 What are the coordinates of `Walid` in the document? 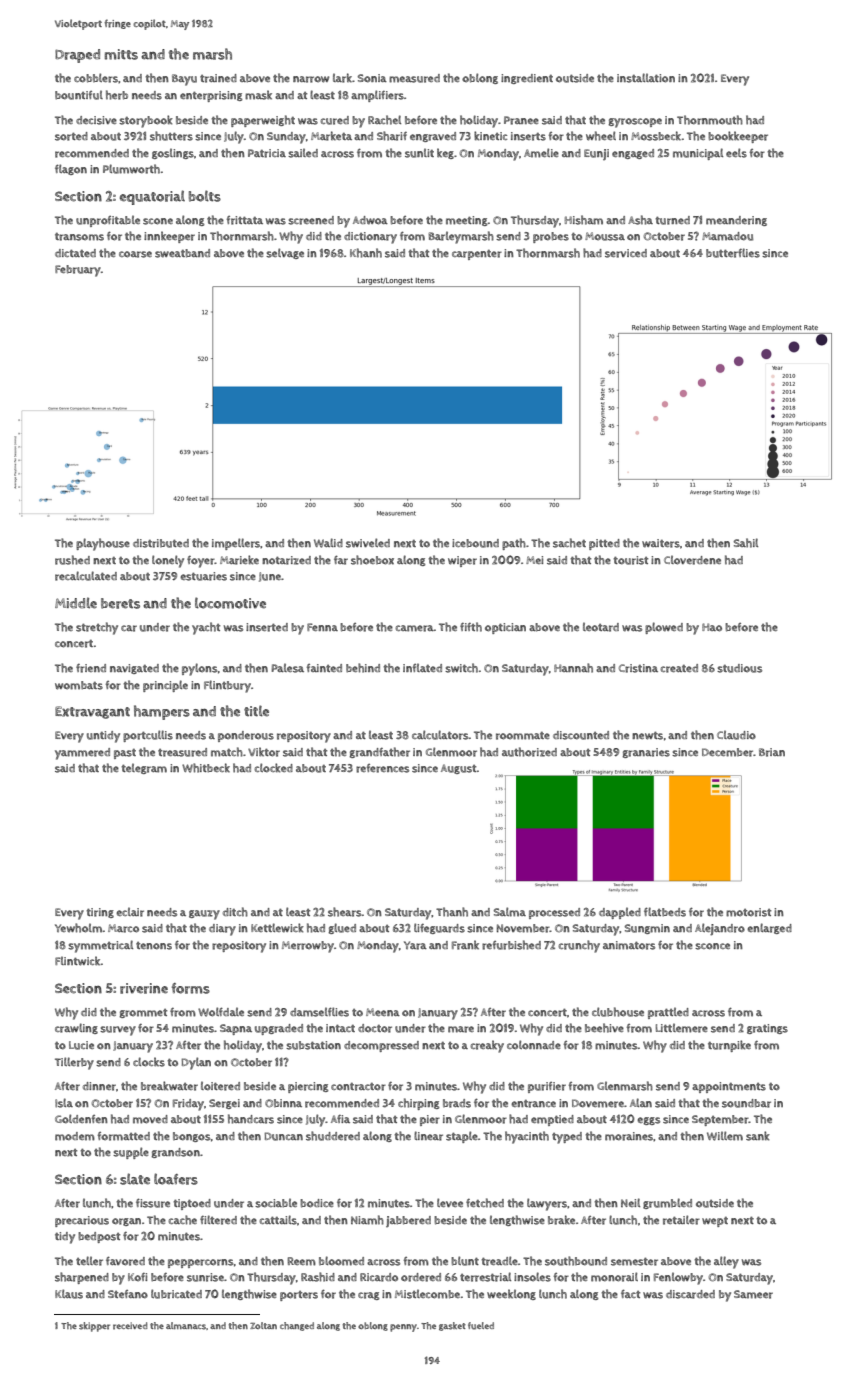 It's located at (328, 543).
